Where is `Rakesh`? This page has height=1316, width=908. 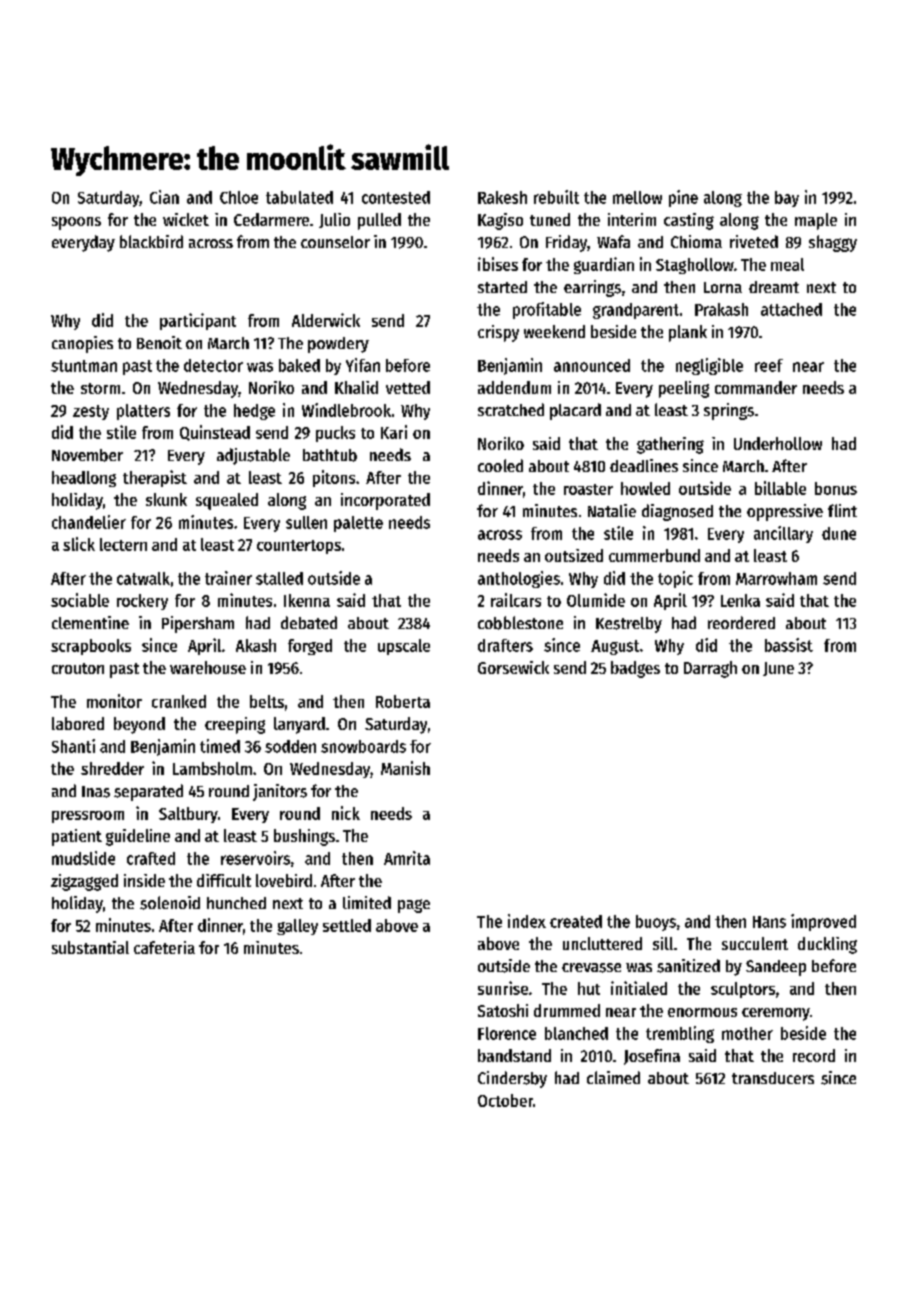 Rakesh is located at coordinates (502, 197).
